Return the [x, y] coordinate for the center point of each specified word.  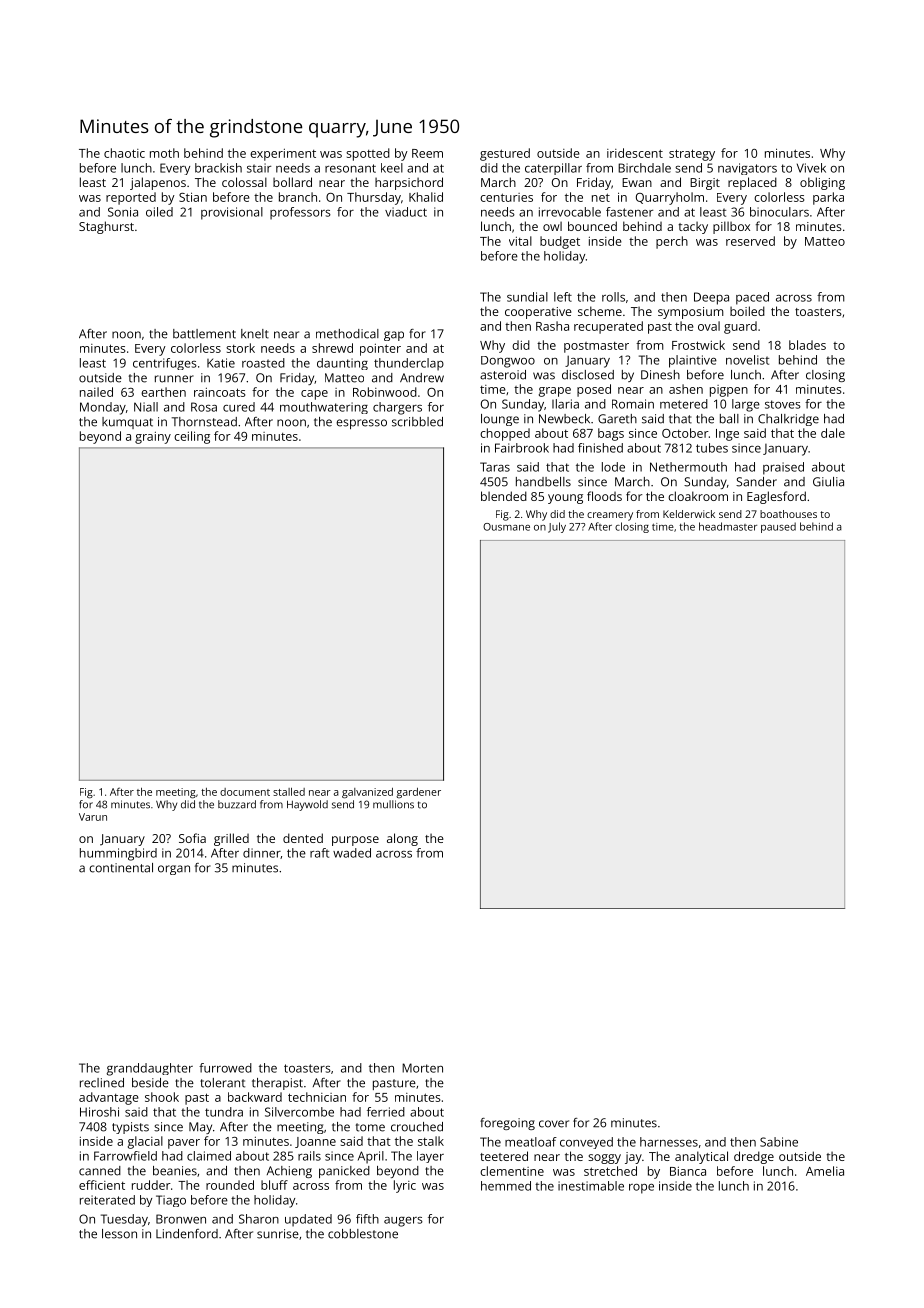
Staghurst [106, 227]
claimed [209, 1156]
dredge [754, 1157]
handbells [543, 482]
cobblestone [363, 1234]
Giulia [828, 482]
